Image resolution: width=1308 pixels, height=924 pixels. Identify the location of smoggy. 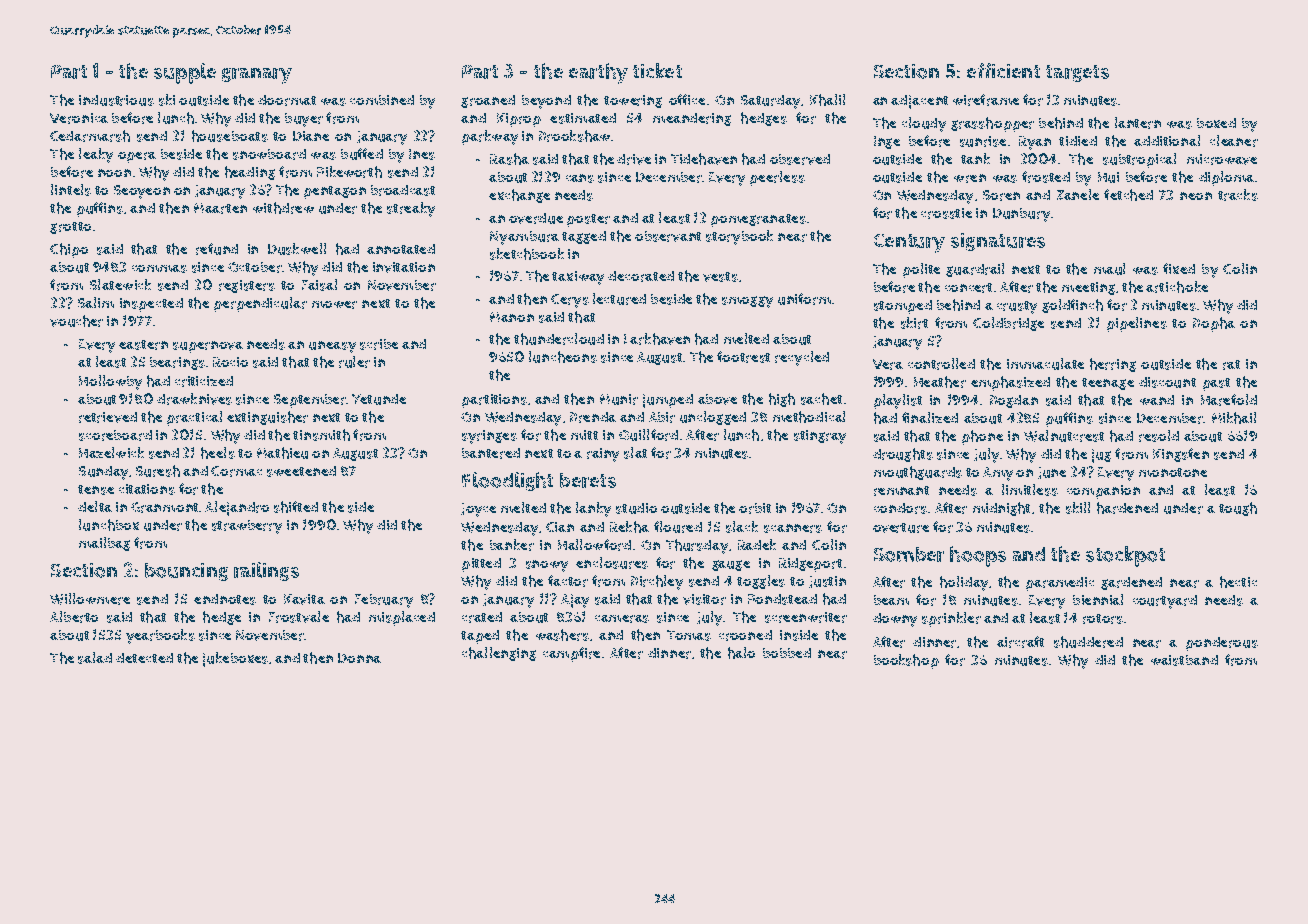
(747, 302).
